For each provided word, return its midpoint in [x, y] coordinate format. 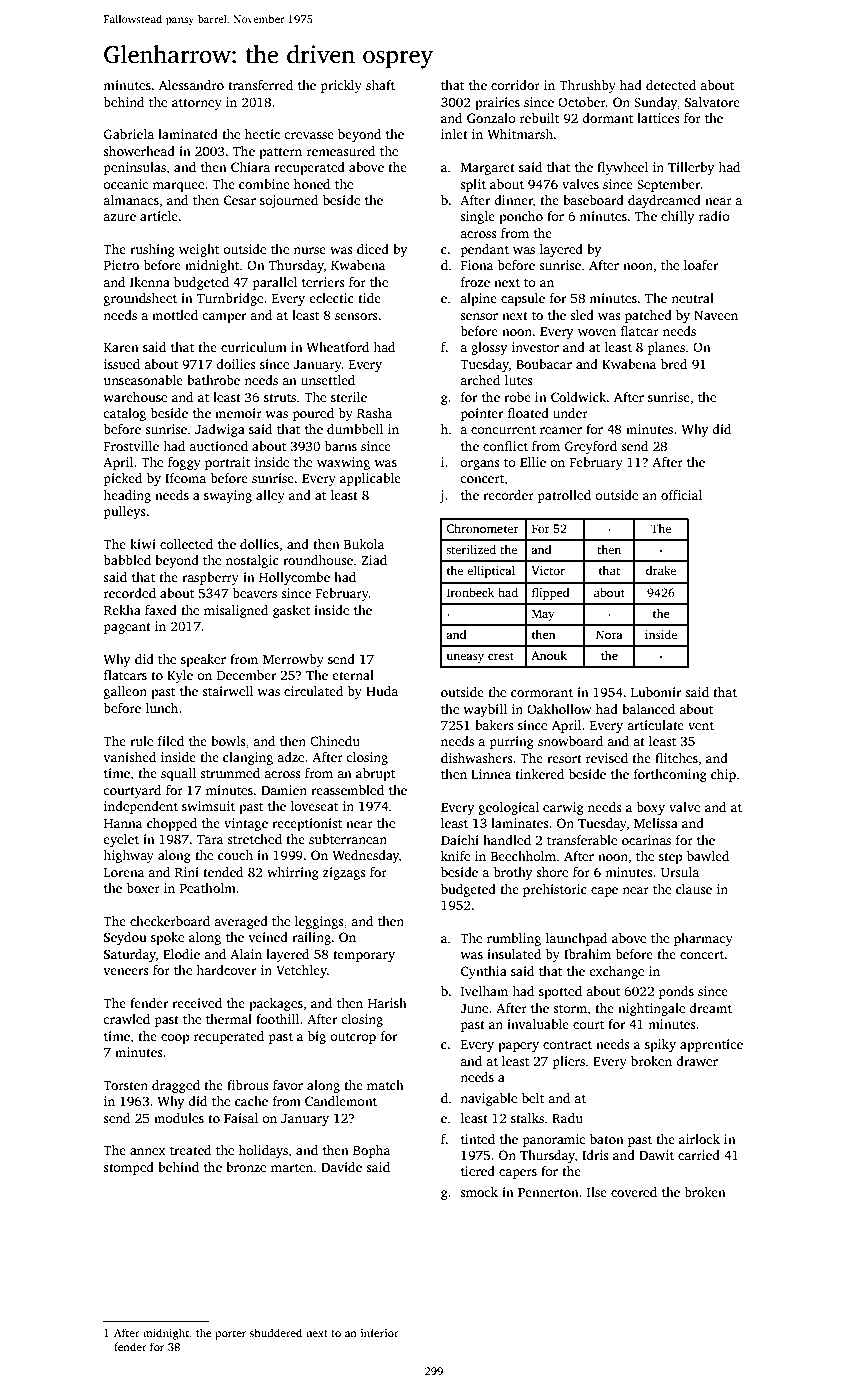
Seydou [125, 938]
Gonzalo [491, 118]
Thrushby [587, 86]
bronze [246, 1167]
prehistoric [555, 890]
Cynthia [484, 972]
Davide [341, 1167]
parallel [275, 283]
